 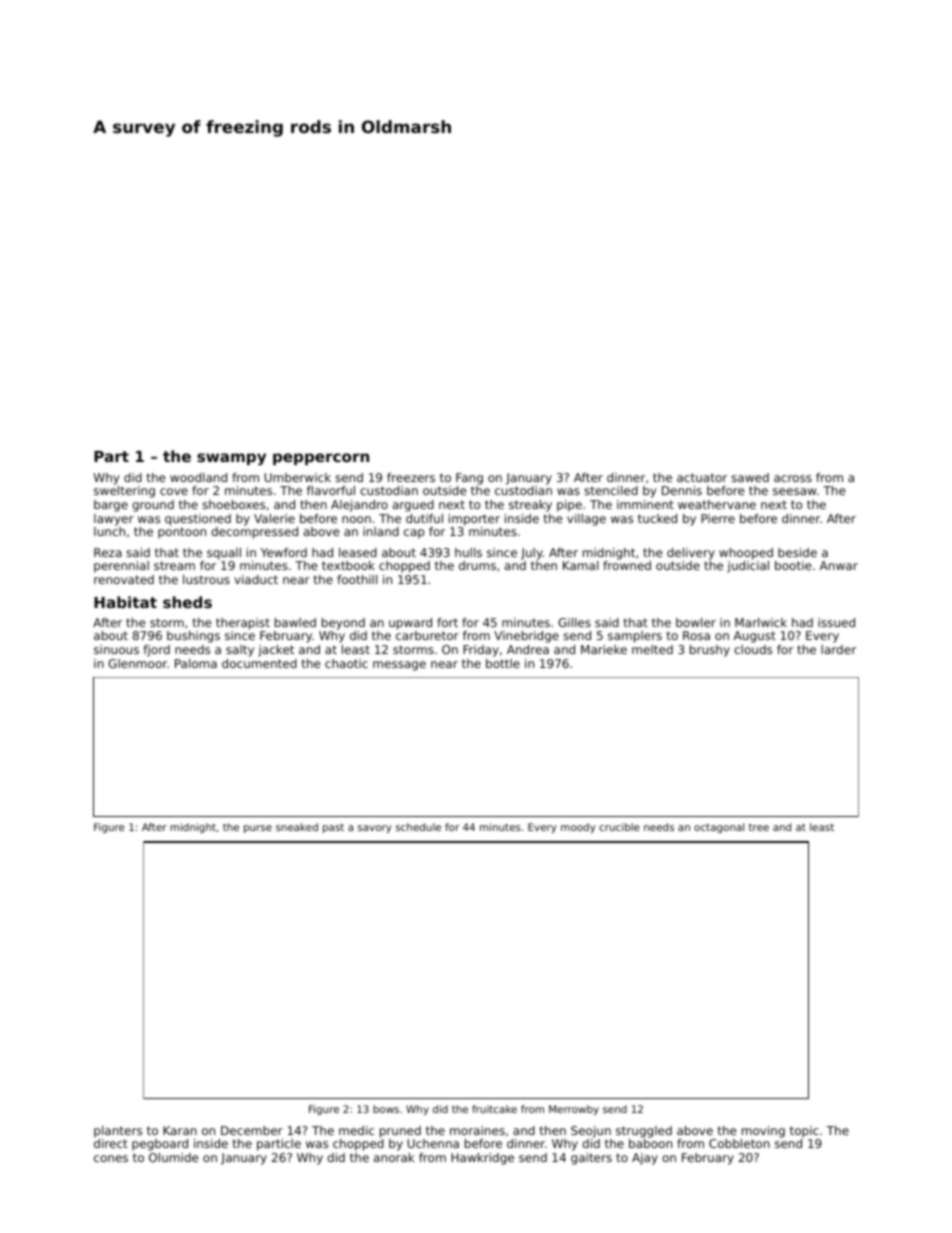 I want to click on Olumide, so click(x=174, y=1157).
